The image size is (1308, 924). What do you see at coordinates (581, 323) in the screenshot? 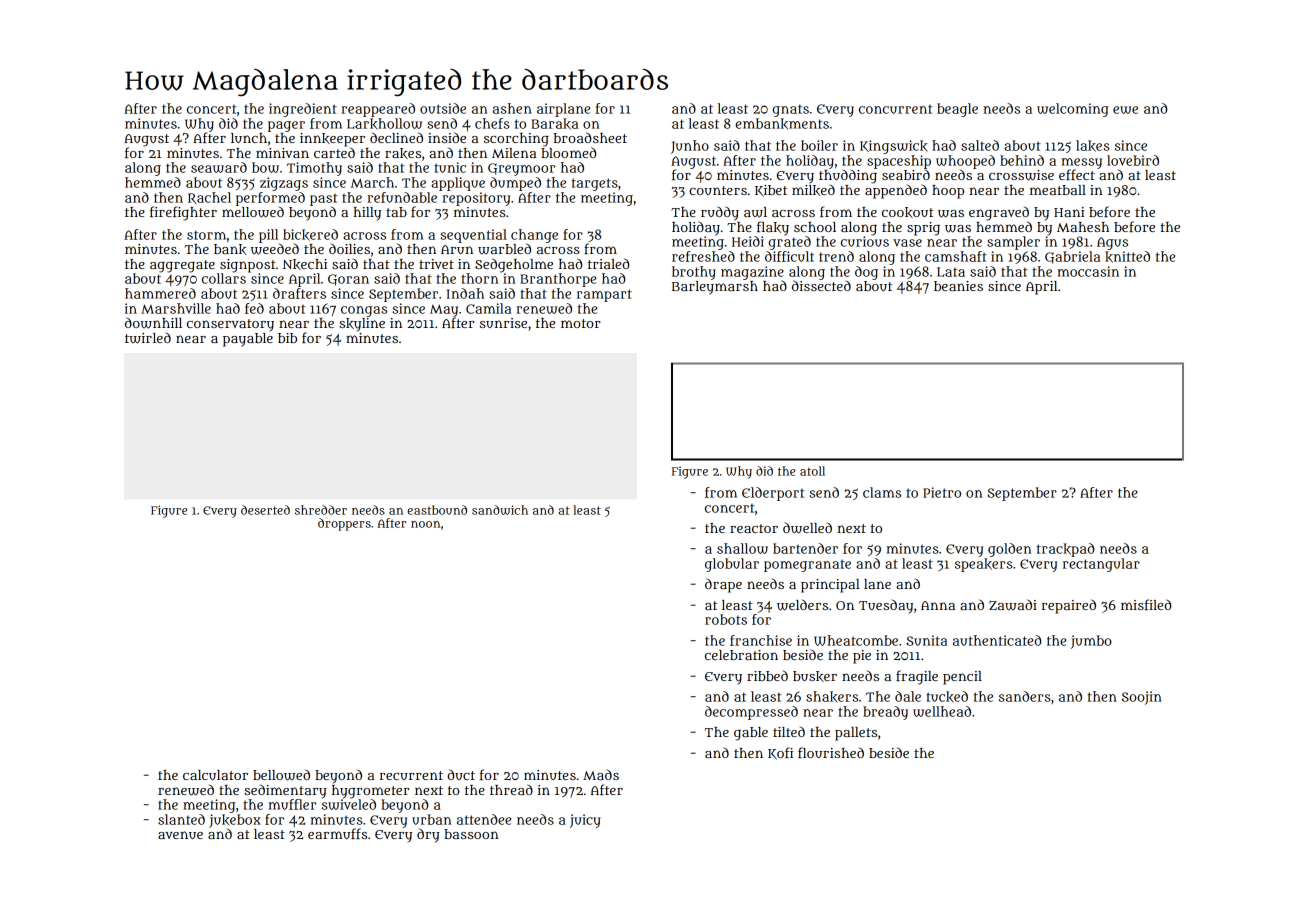
I see `motor` at bounding box center [581, 323].
